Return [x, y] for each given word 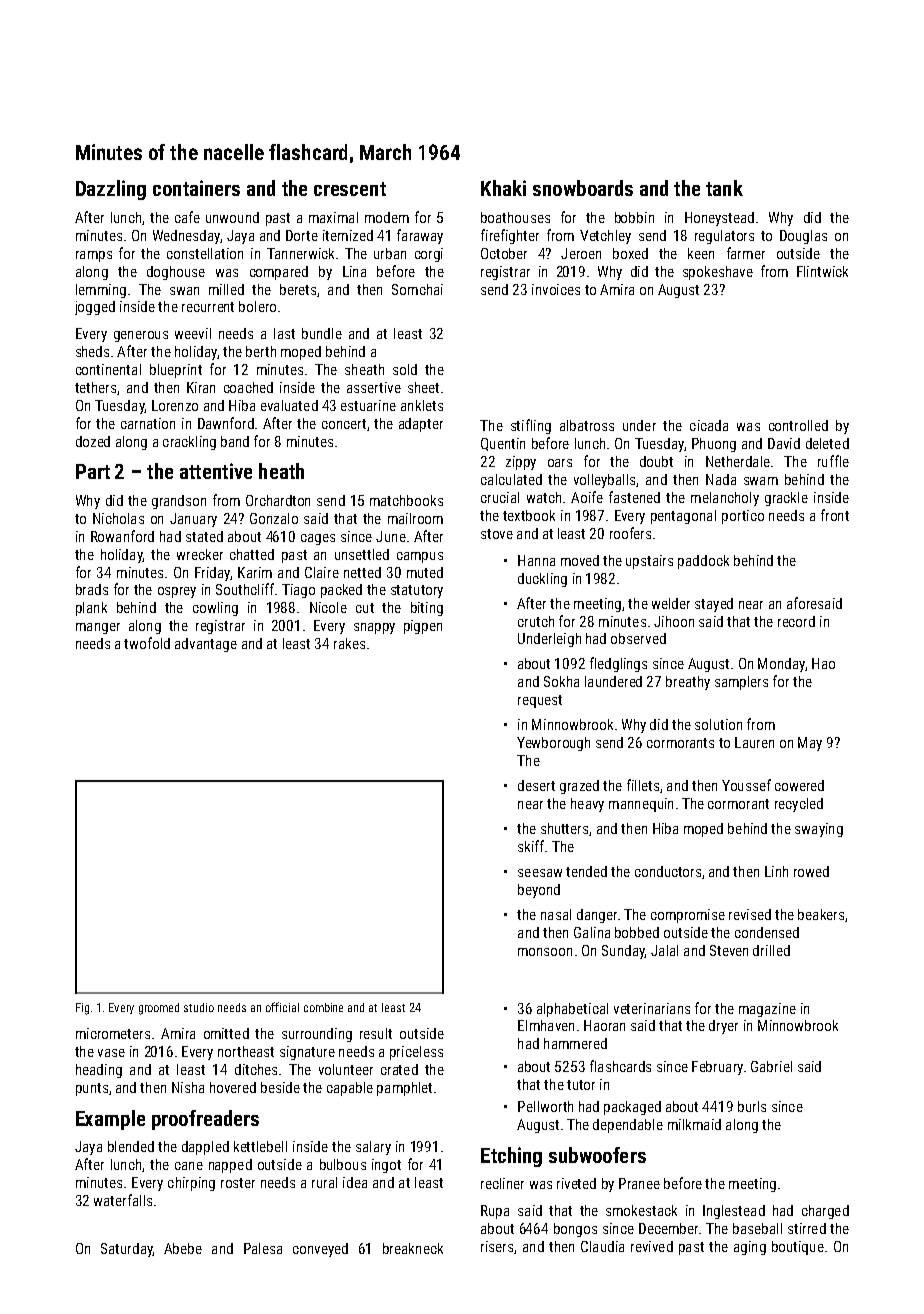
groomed [159, 1009]
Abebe [183, 1248]
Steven [729, 950]
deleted [827, 443]
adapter [421, 425]
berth [261, 351]
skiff [531, 846]
